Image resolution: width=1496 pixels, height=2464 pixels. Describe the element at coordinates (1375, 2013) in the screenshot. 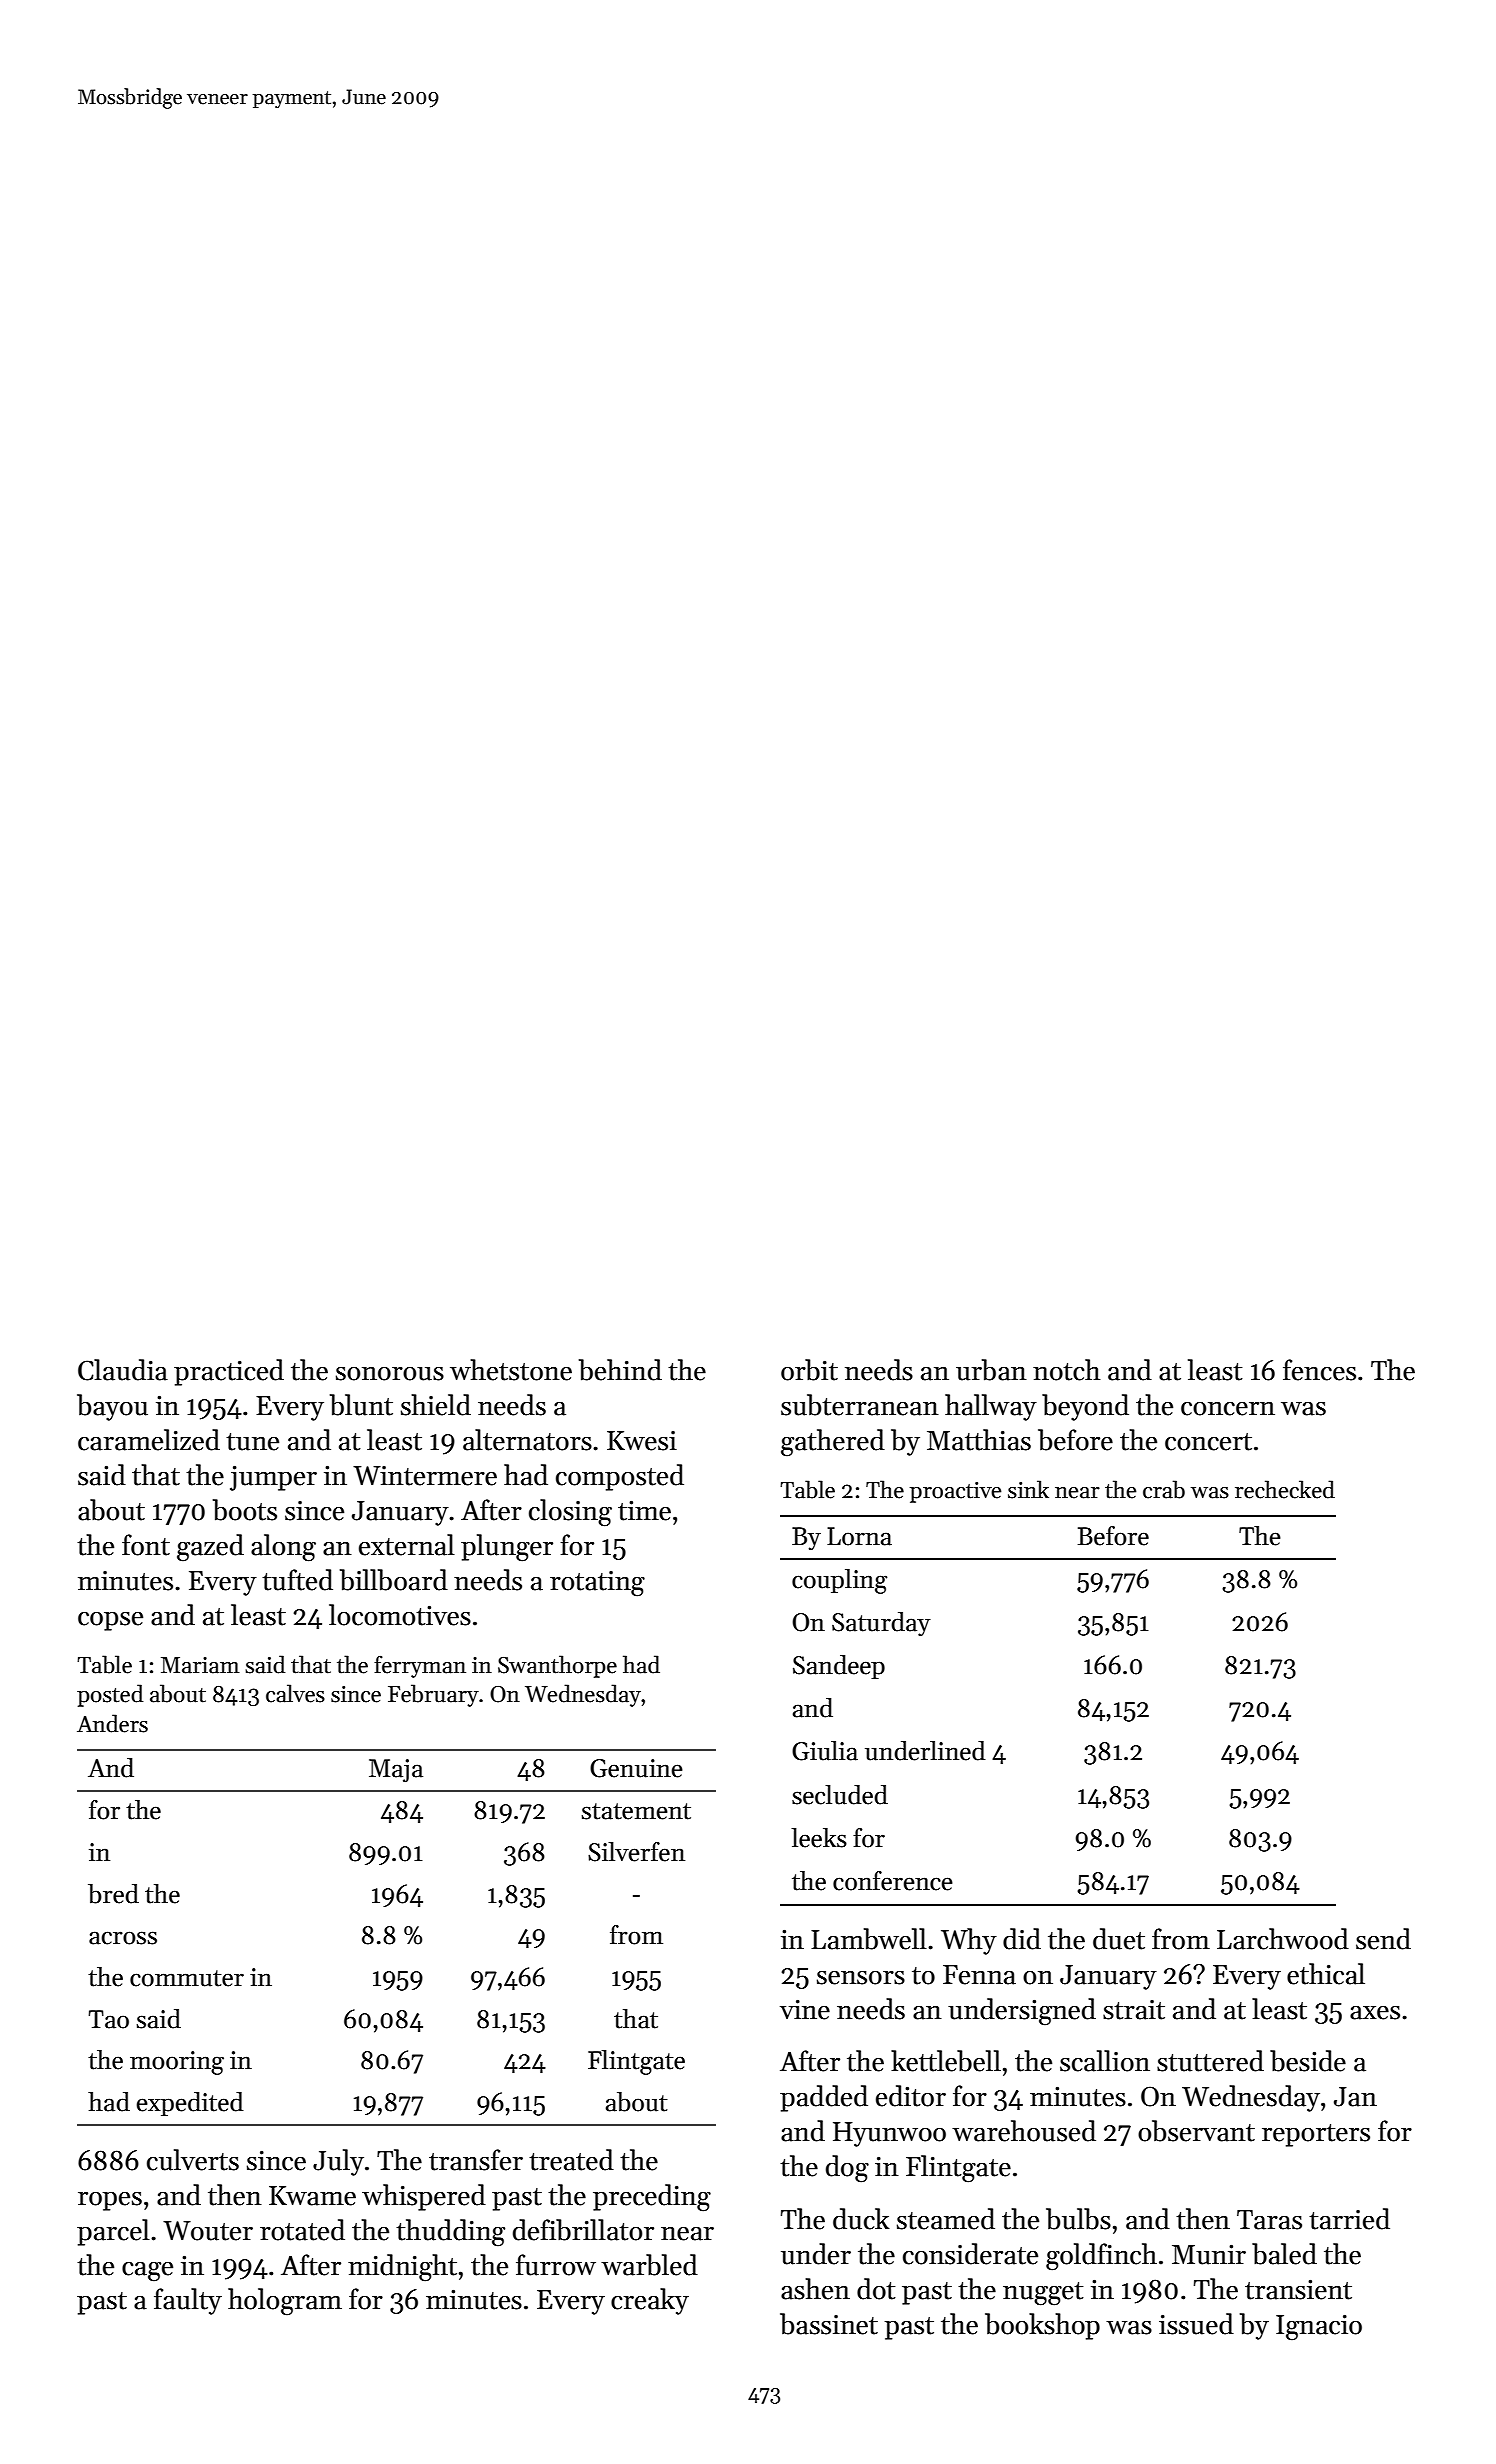

I see `axes` at that location.
